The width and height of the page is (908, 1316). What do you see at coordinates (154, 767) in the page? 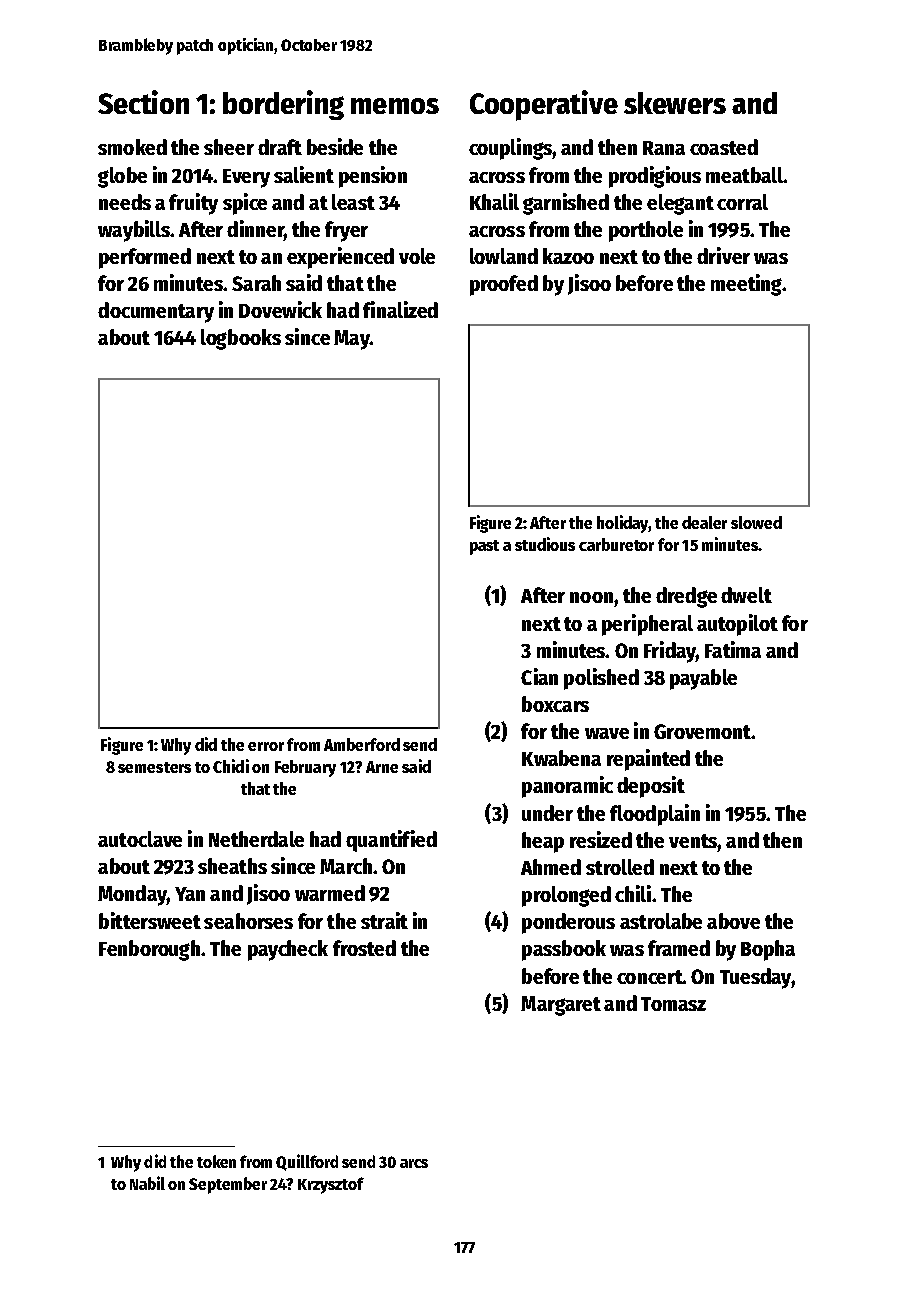
I see `semesters` at bounding box center [154, 767].
